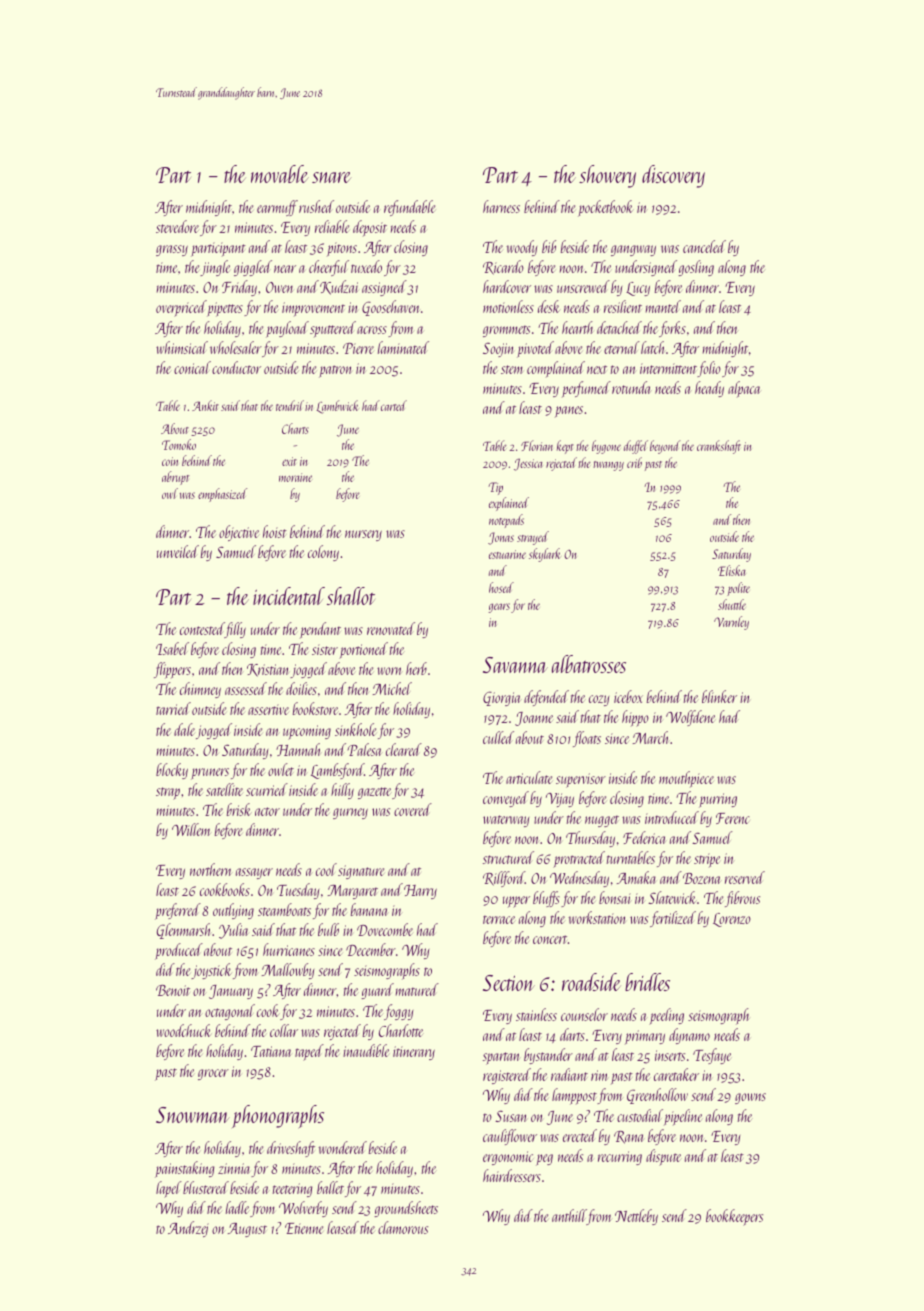  What do you see at coordinates (298, 749) in the screenshot?
I see `Hannah` at bounding box center [298, 749].
